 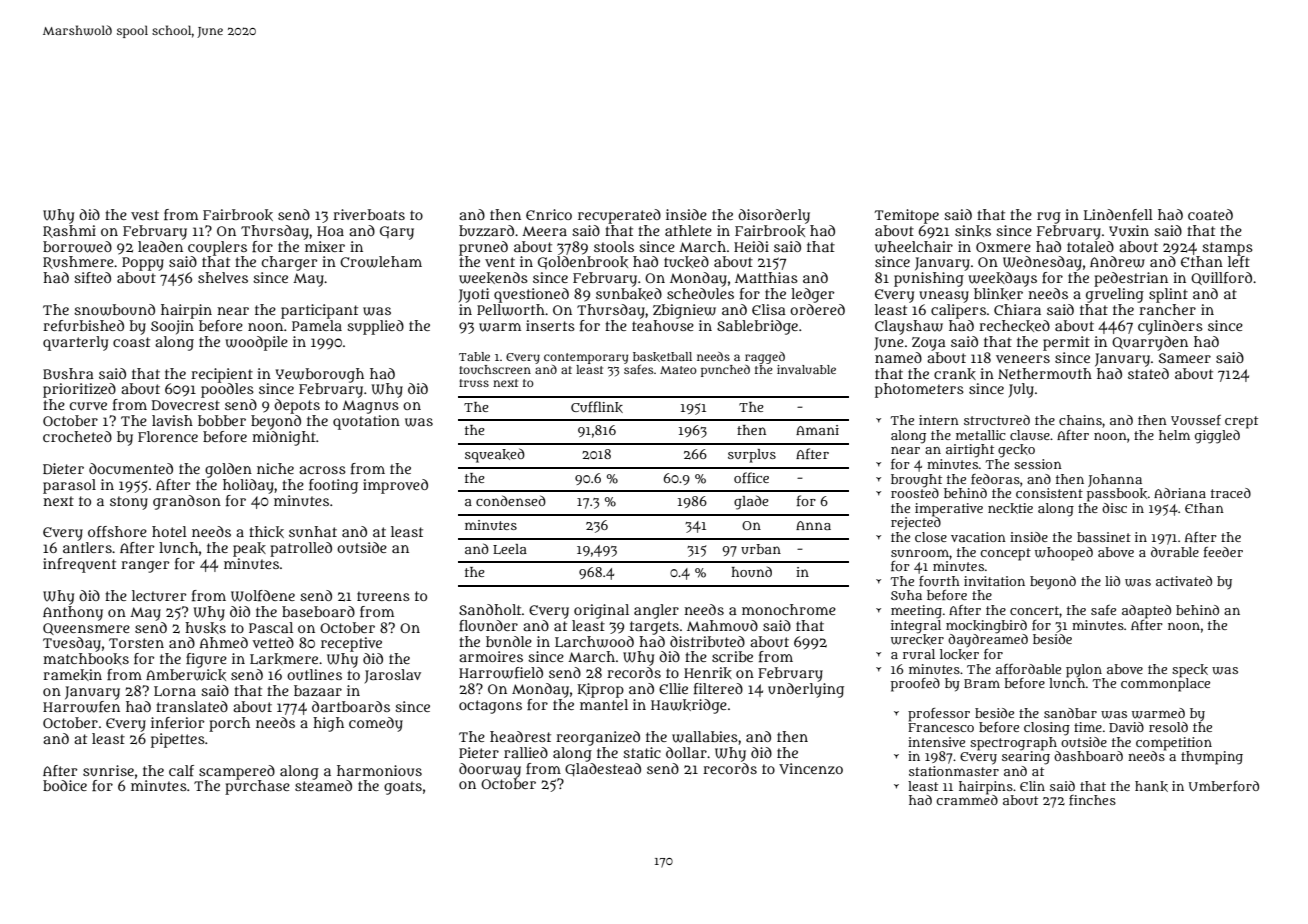 What do you see at coordinates (403, 788) in the screenshot?
I see `goats` at bounding box center [403, 788].
